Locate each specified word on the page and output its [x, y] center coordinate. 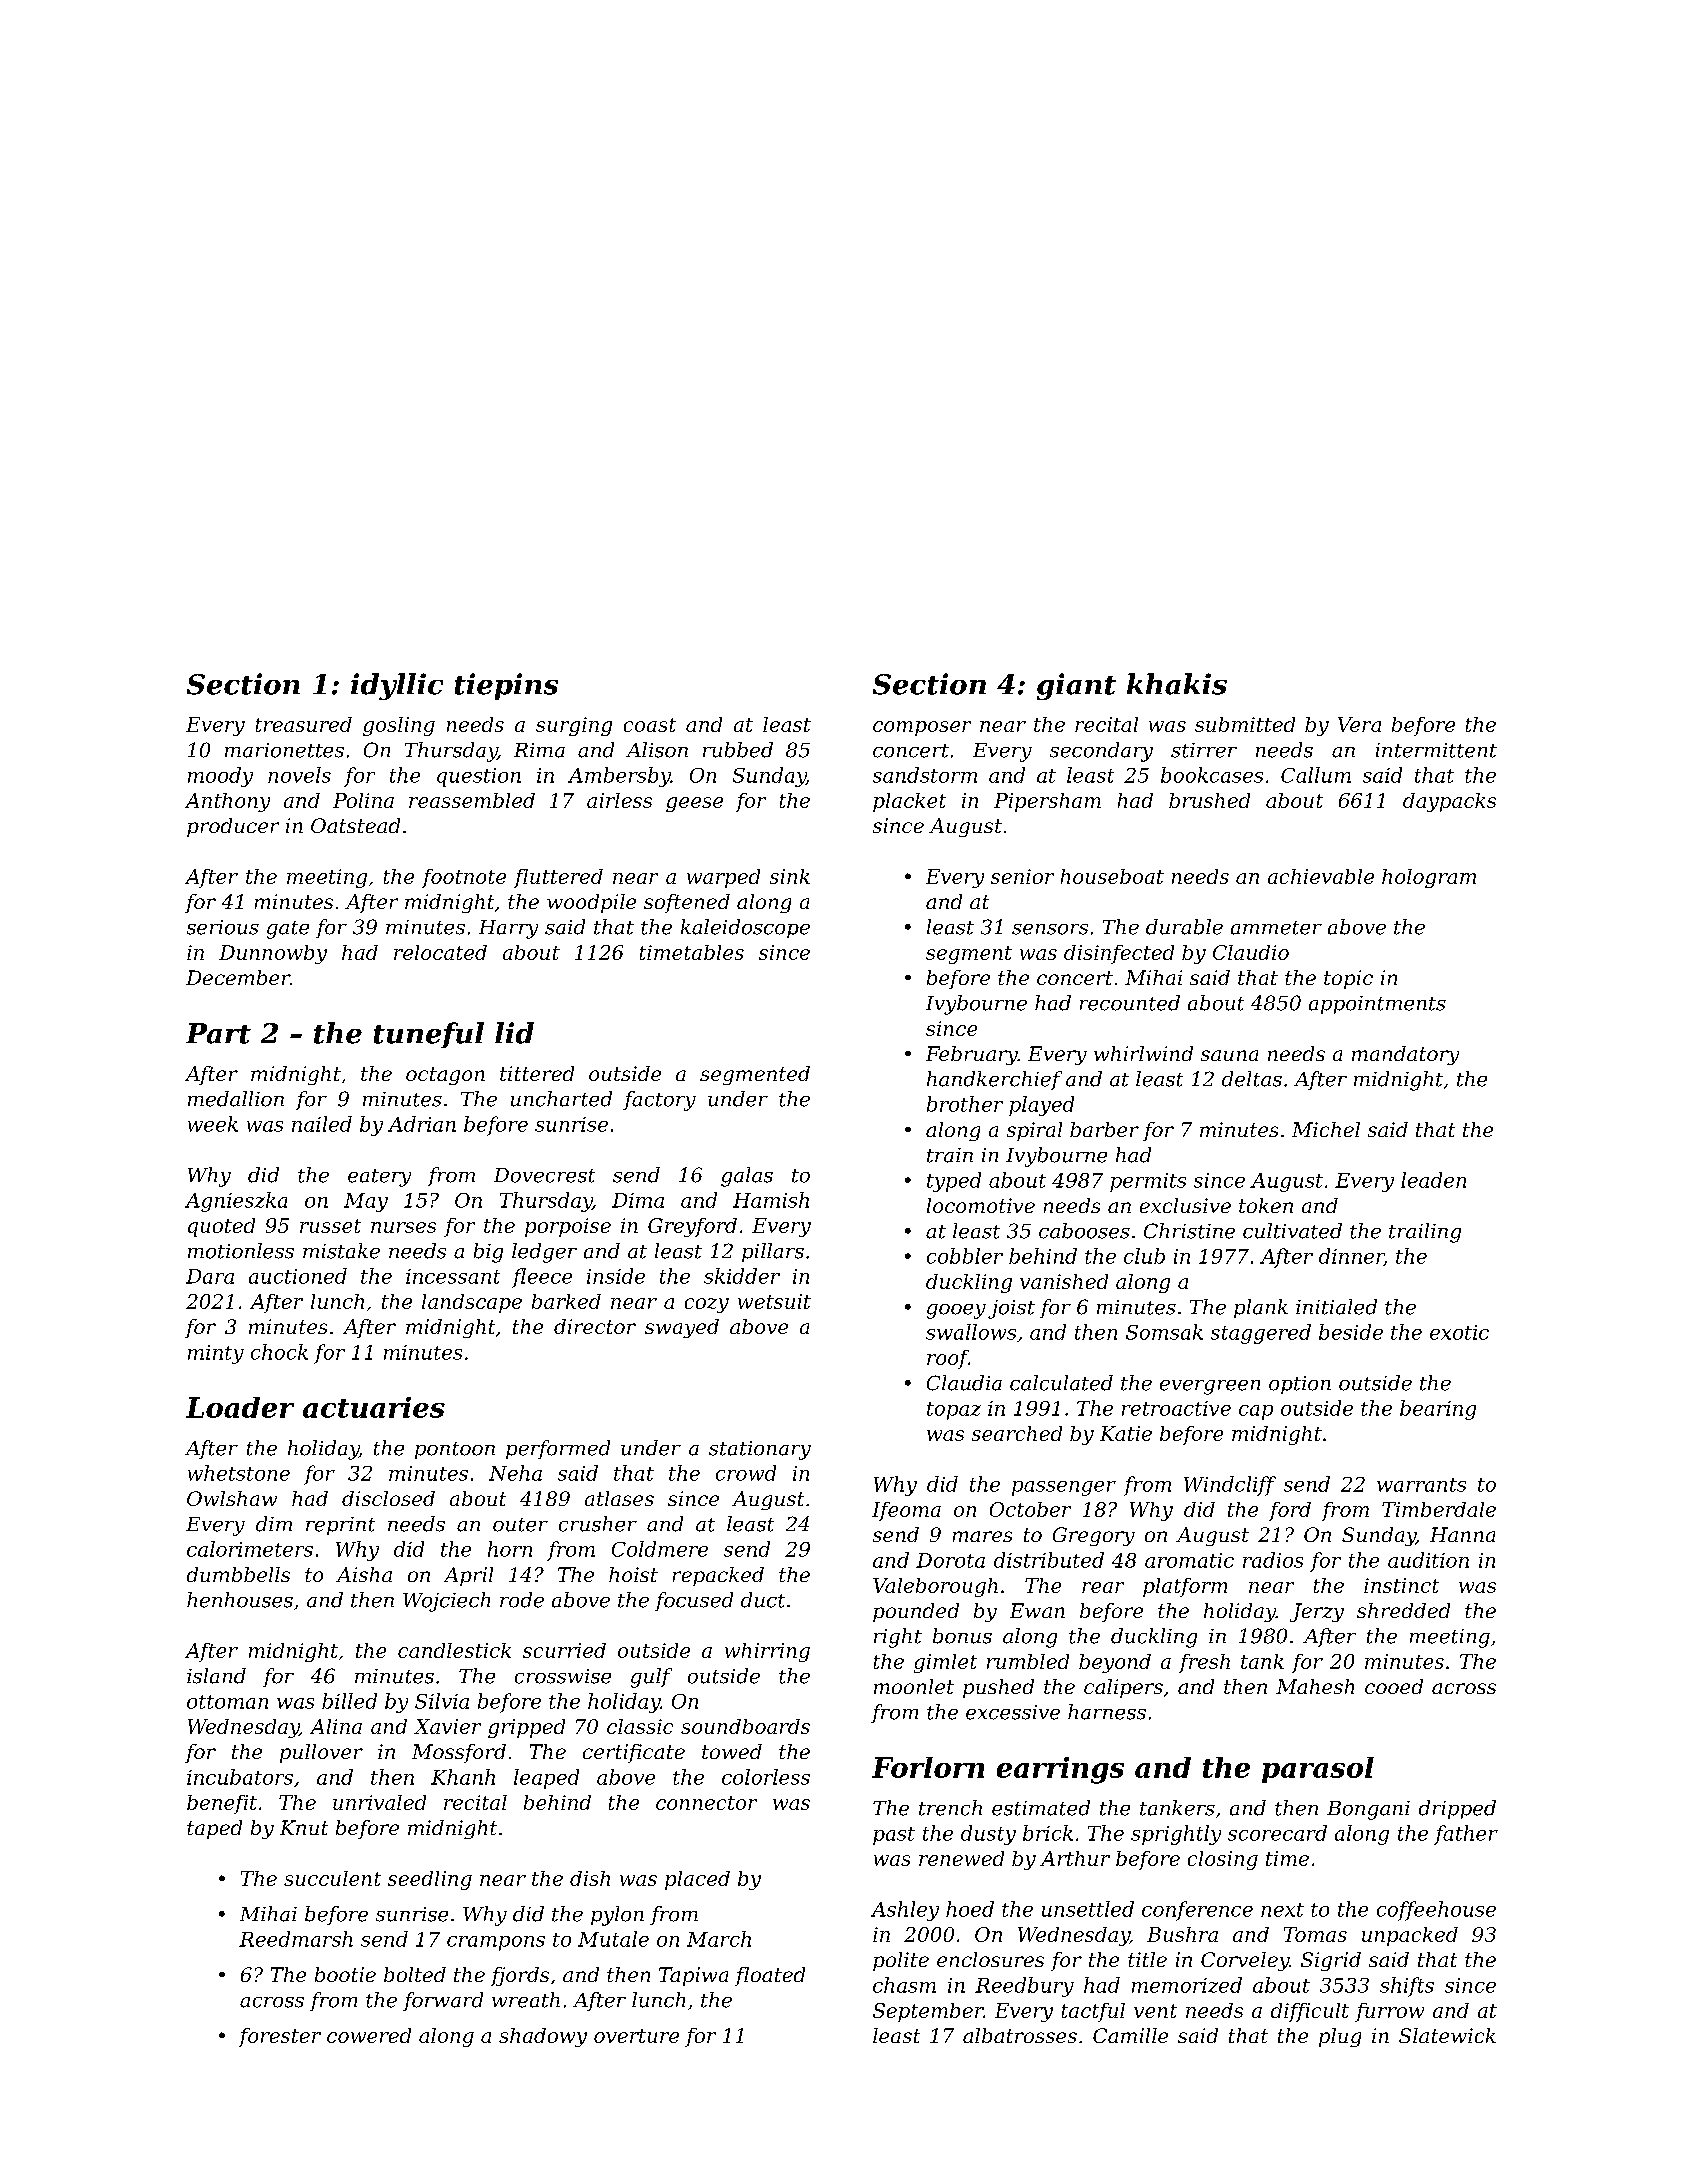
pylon [617, 1916]
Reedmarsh [296, 1939]
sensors [1050, 929]
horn [510, 1549]
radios [1273, 1560]
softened [687, 903]
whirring [767, 1652]
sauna [1229, 1055]
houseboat [1112, 876]
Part [218, 1033]
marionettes [284, 750]
